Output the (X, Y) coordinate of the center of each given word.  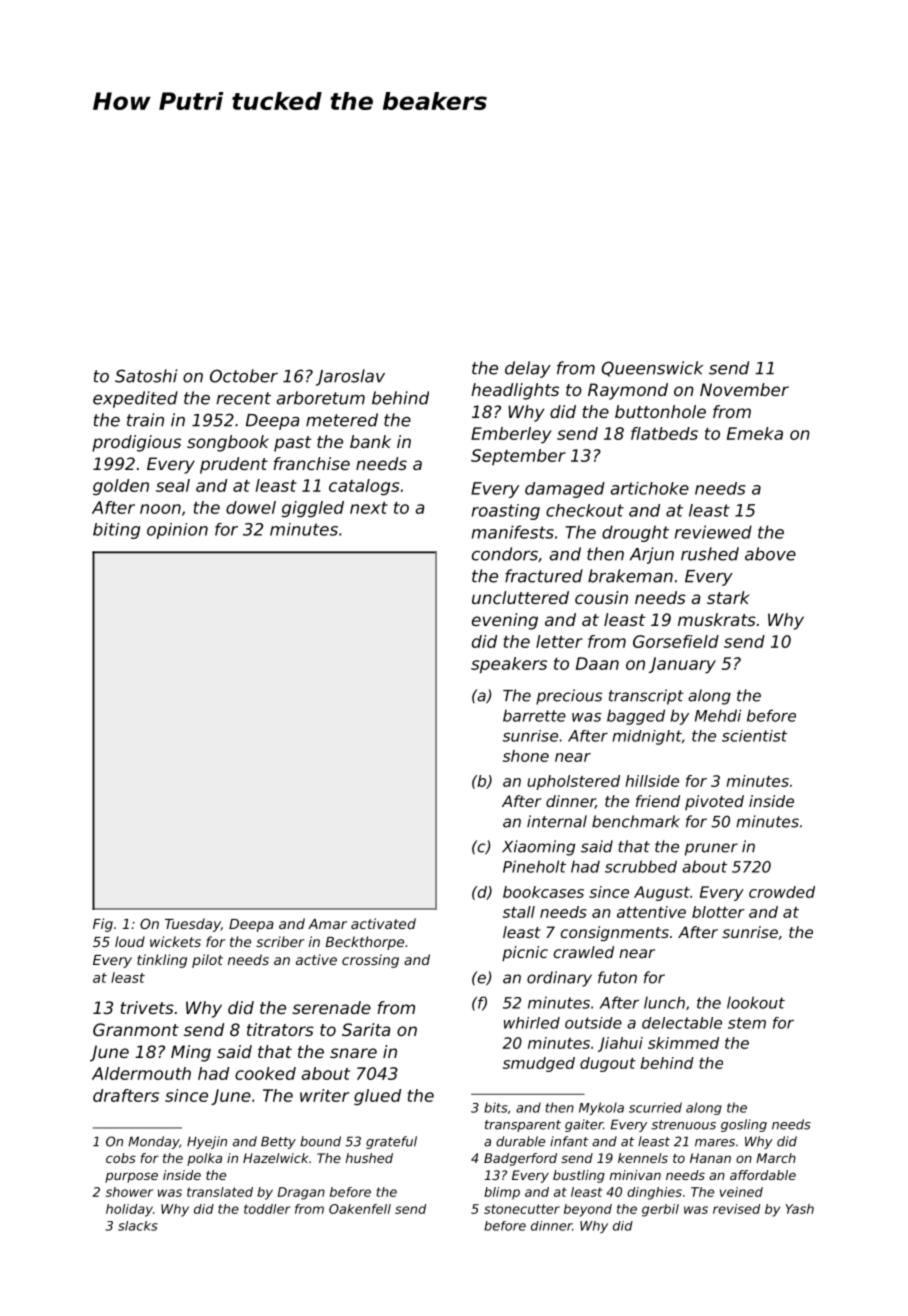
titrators (280, 1029)
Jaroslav (350, 377)
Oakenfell (360, 1209)
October (244, 376)
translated (220, 1192)
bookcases (543, 892)
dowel (251, 507)
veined (741, 1192)
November (744, 389)
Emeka (755, 433)
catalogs (364, 487)
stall (519, 912)
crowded (782, 892)
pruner (711, 849)
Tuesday (193, 925)
